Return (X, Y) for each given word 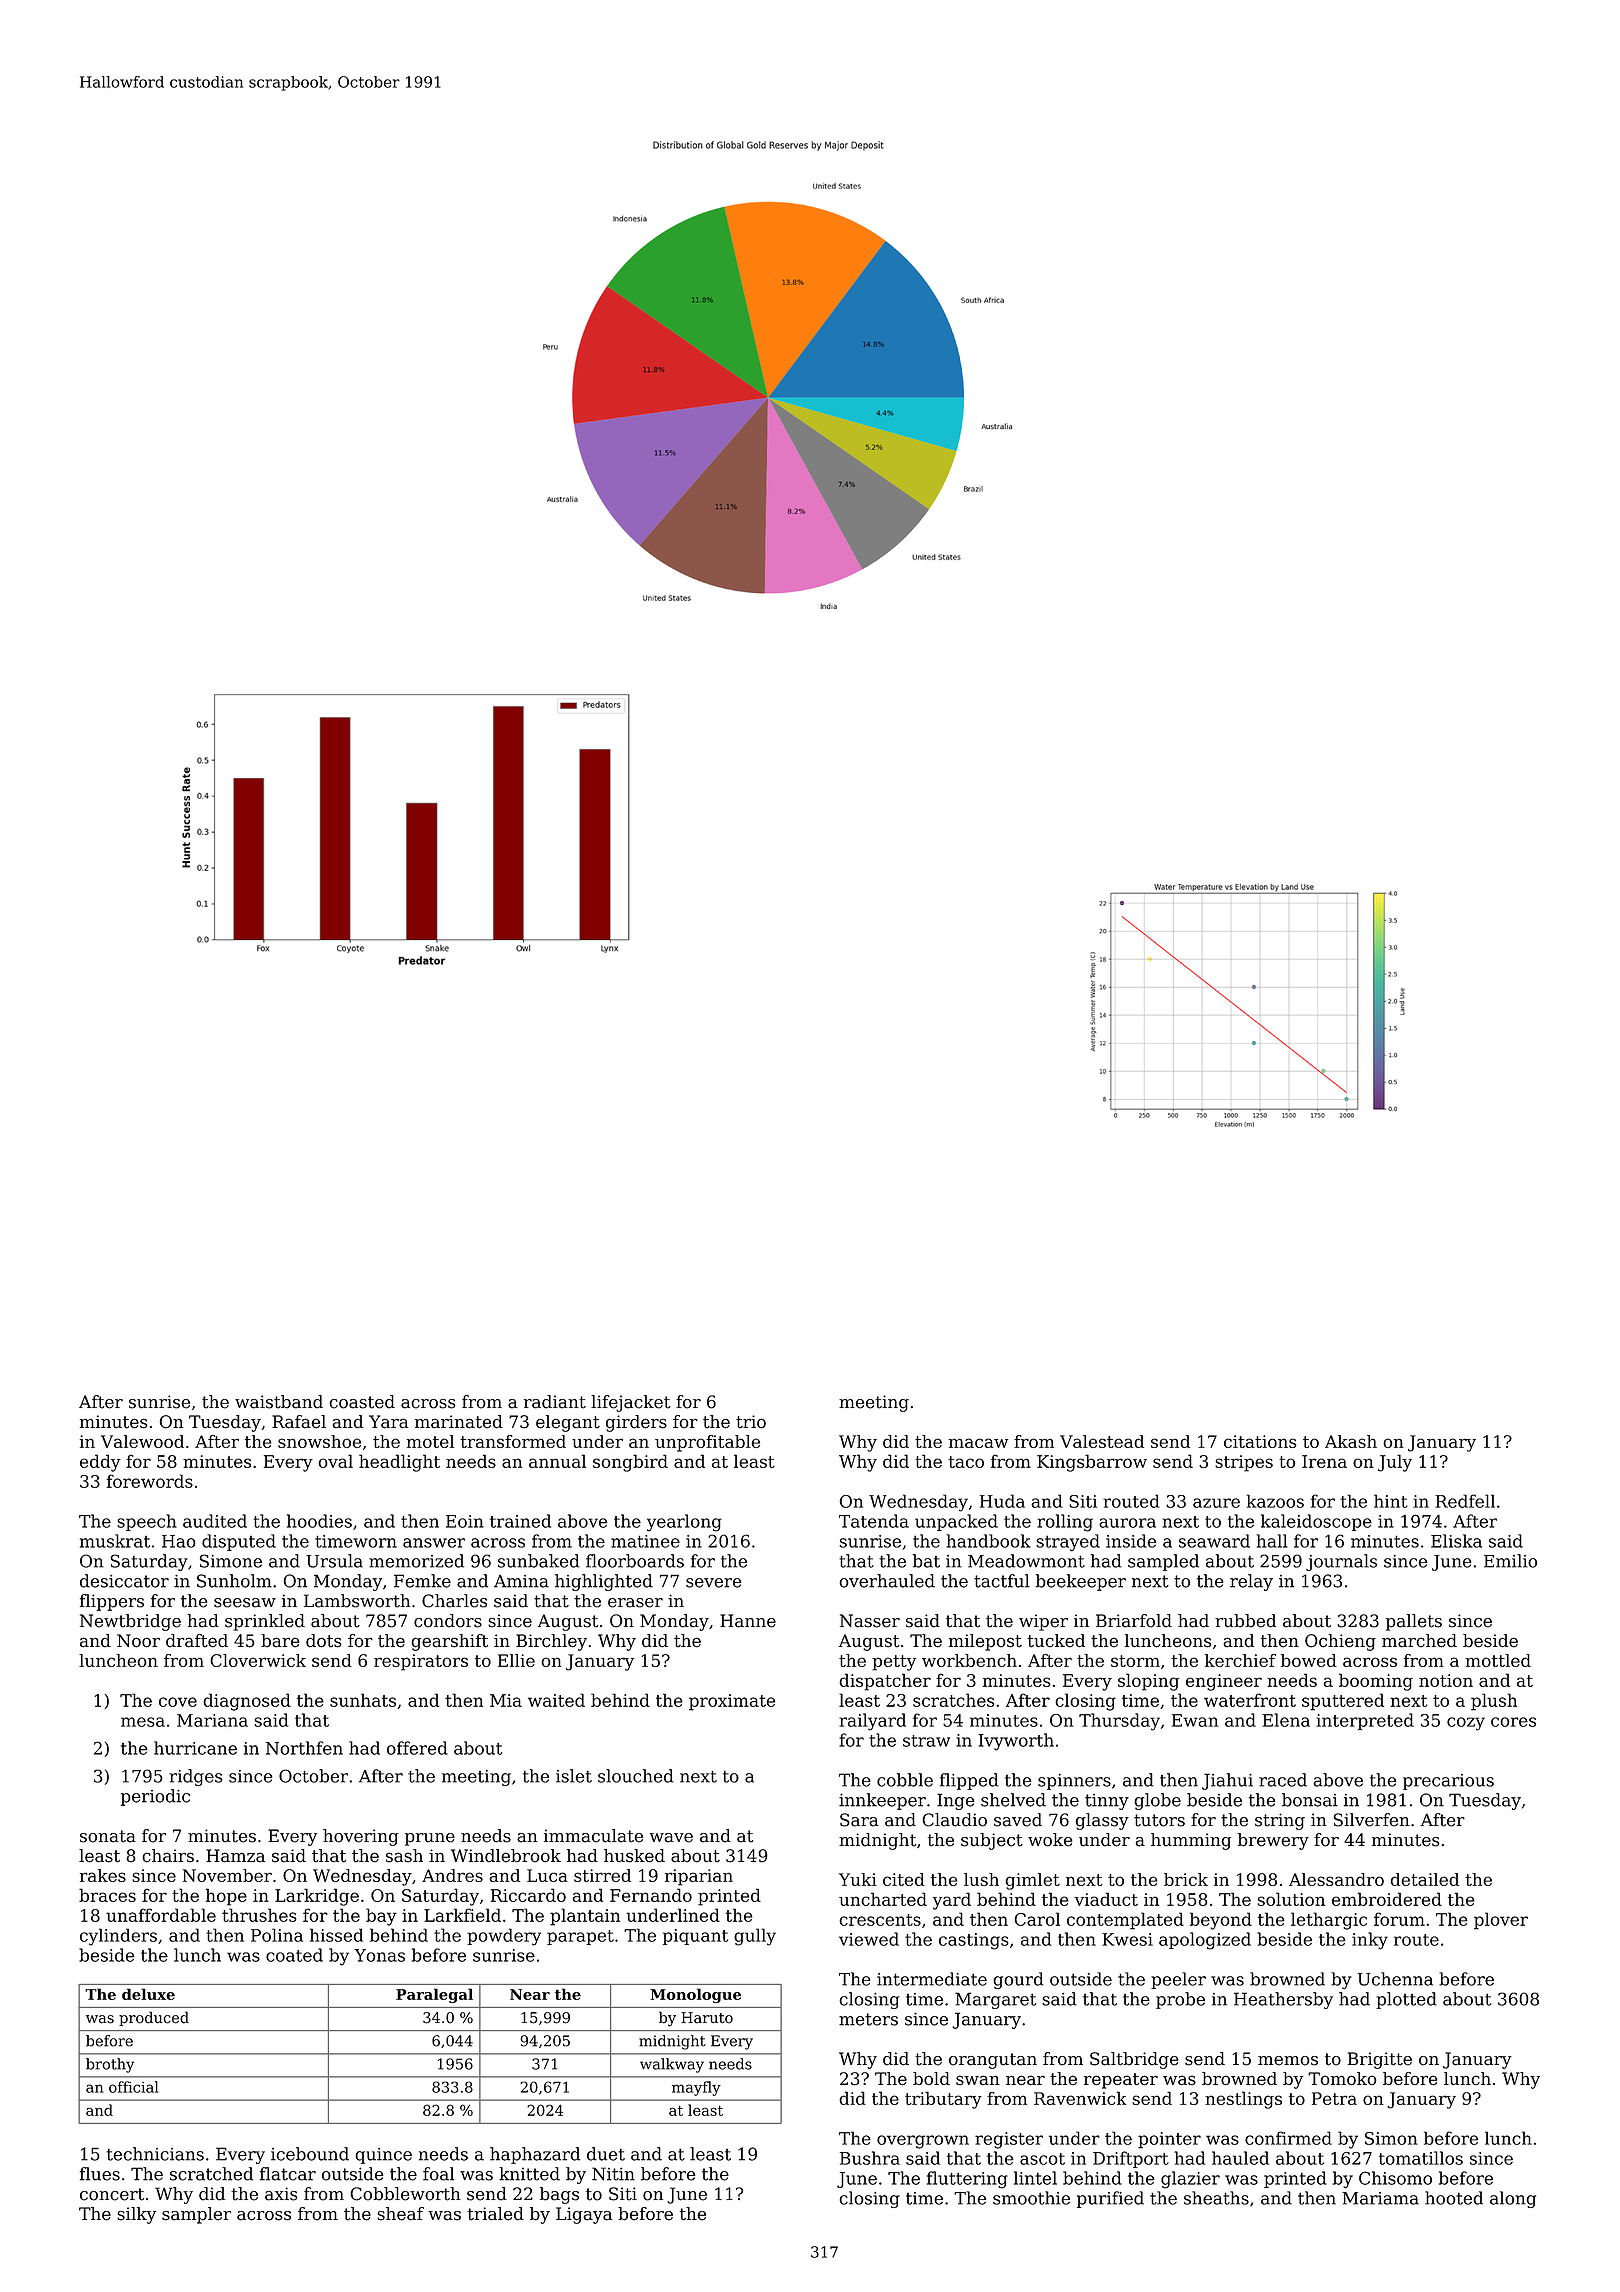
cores (1513, 1722)
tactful (1002, 1581)
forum (1399, 1919)
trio (751, 1422)
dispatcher (885, 1682)
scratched (211, 2174)
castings (974, 1941)
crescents (880, 1920)
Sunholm (234, 1581)
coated (294, 1955)
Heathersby (1283, 2000)
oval (335, 1461)
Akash (1351, 1441)
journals (1341, 1562)
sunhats (363, 1700)
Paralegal (434, 1995)
